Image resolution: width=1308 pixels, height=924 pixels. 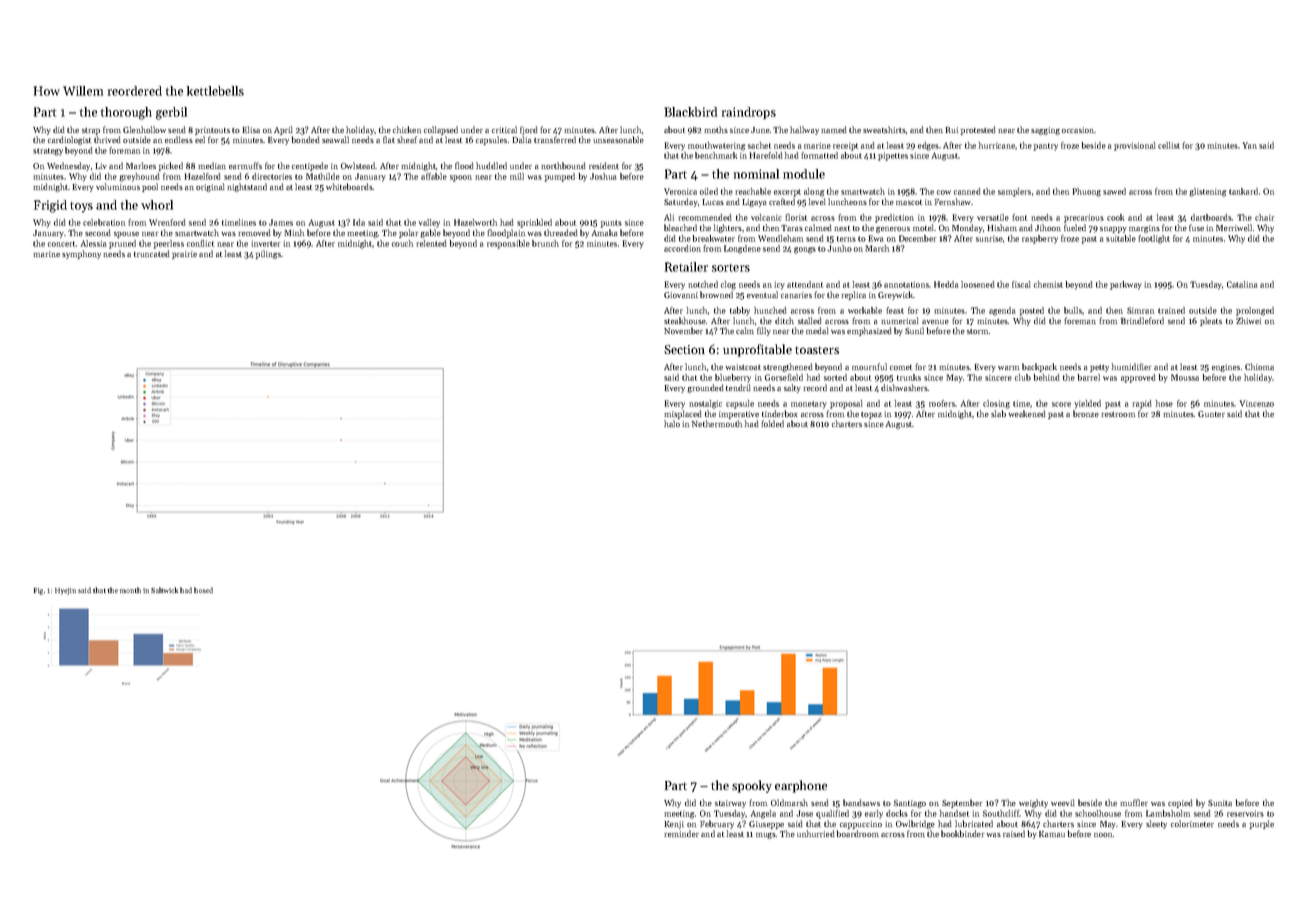 I want to click on unprofitable, so click(x=757, y=350).
